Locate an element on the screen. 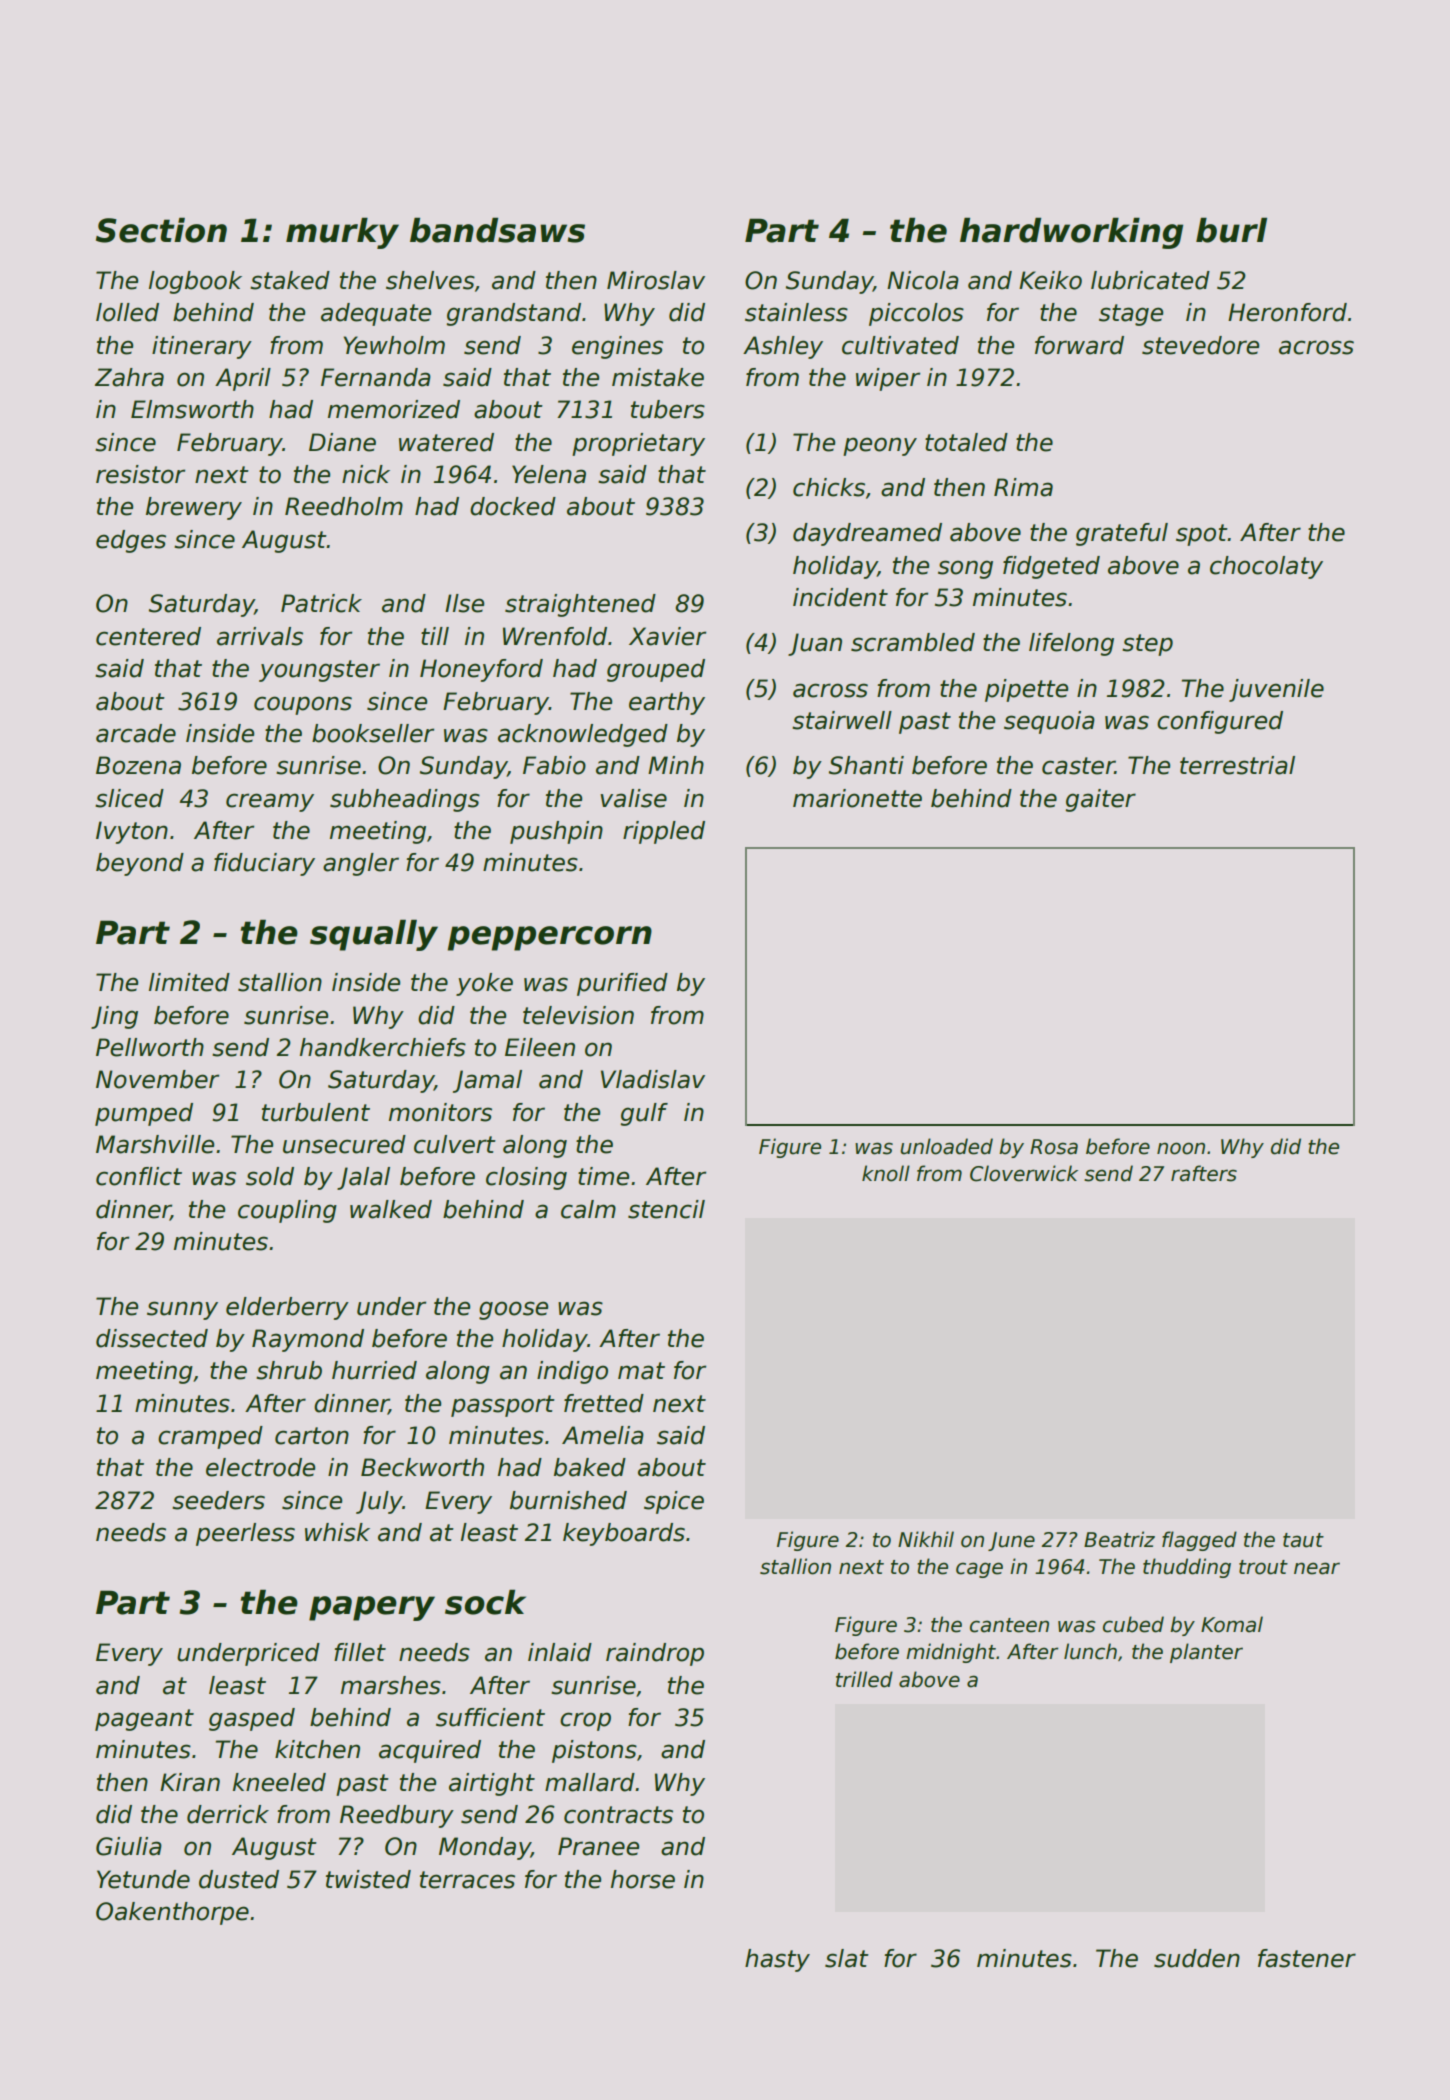 This screenshot has height=2100, width=1450. peony is located at coordinates (880, 446).
